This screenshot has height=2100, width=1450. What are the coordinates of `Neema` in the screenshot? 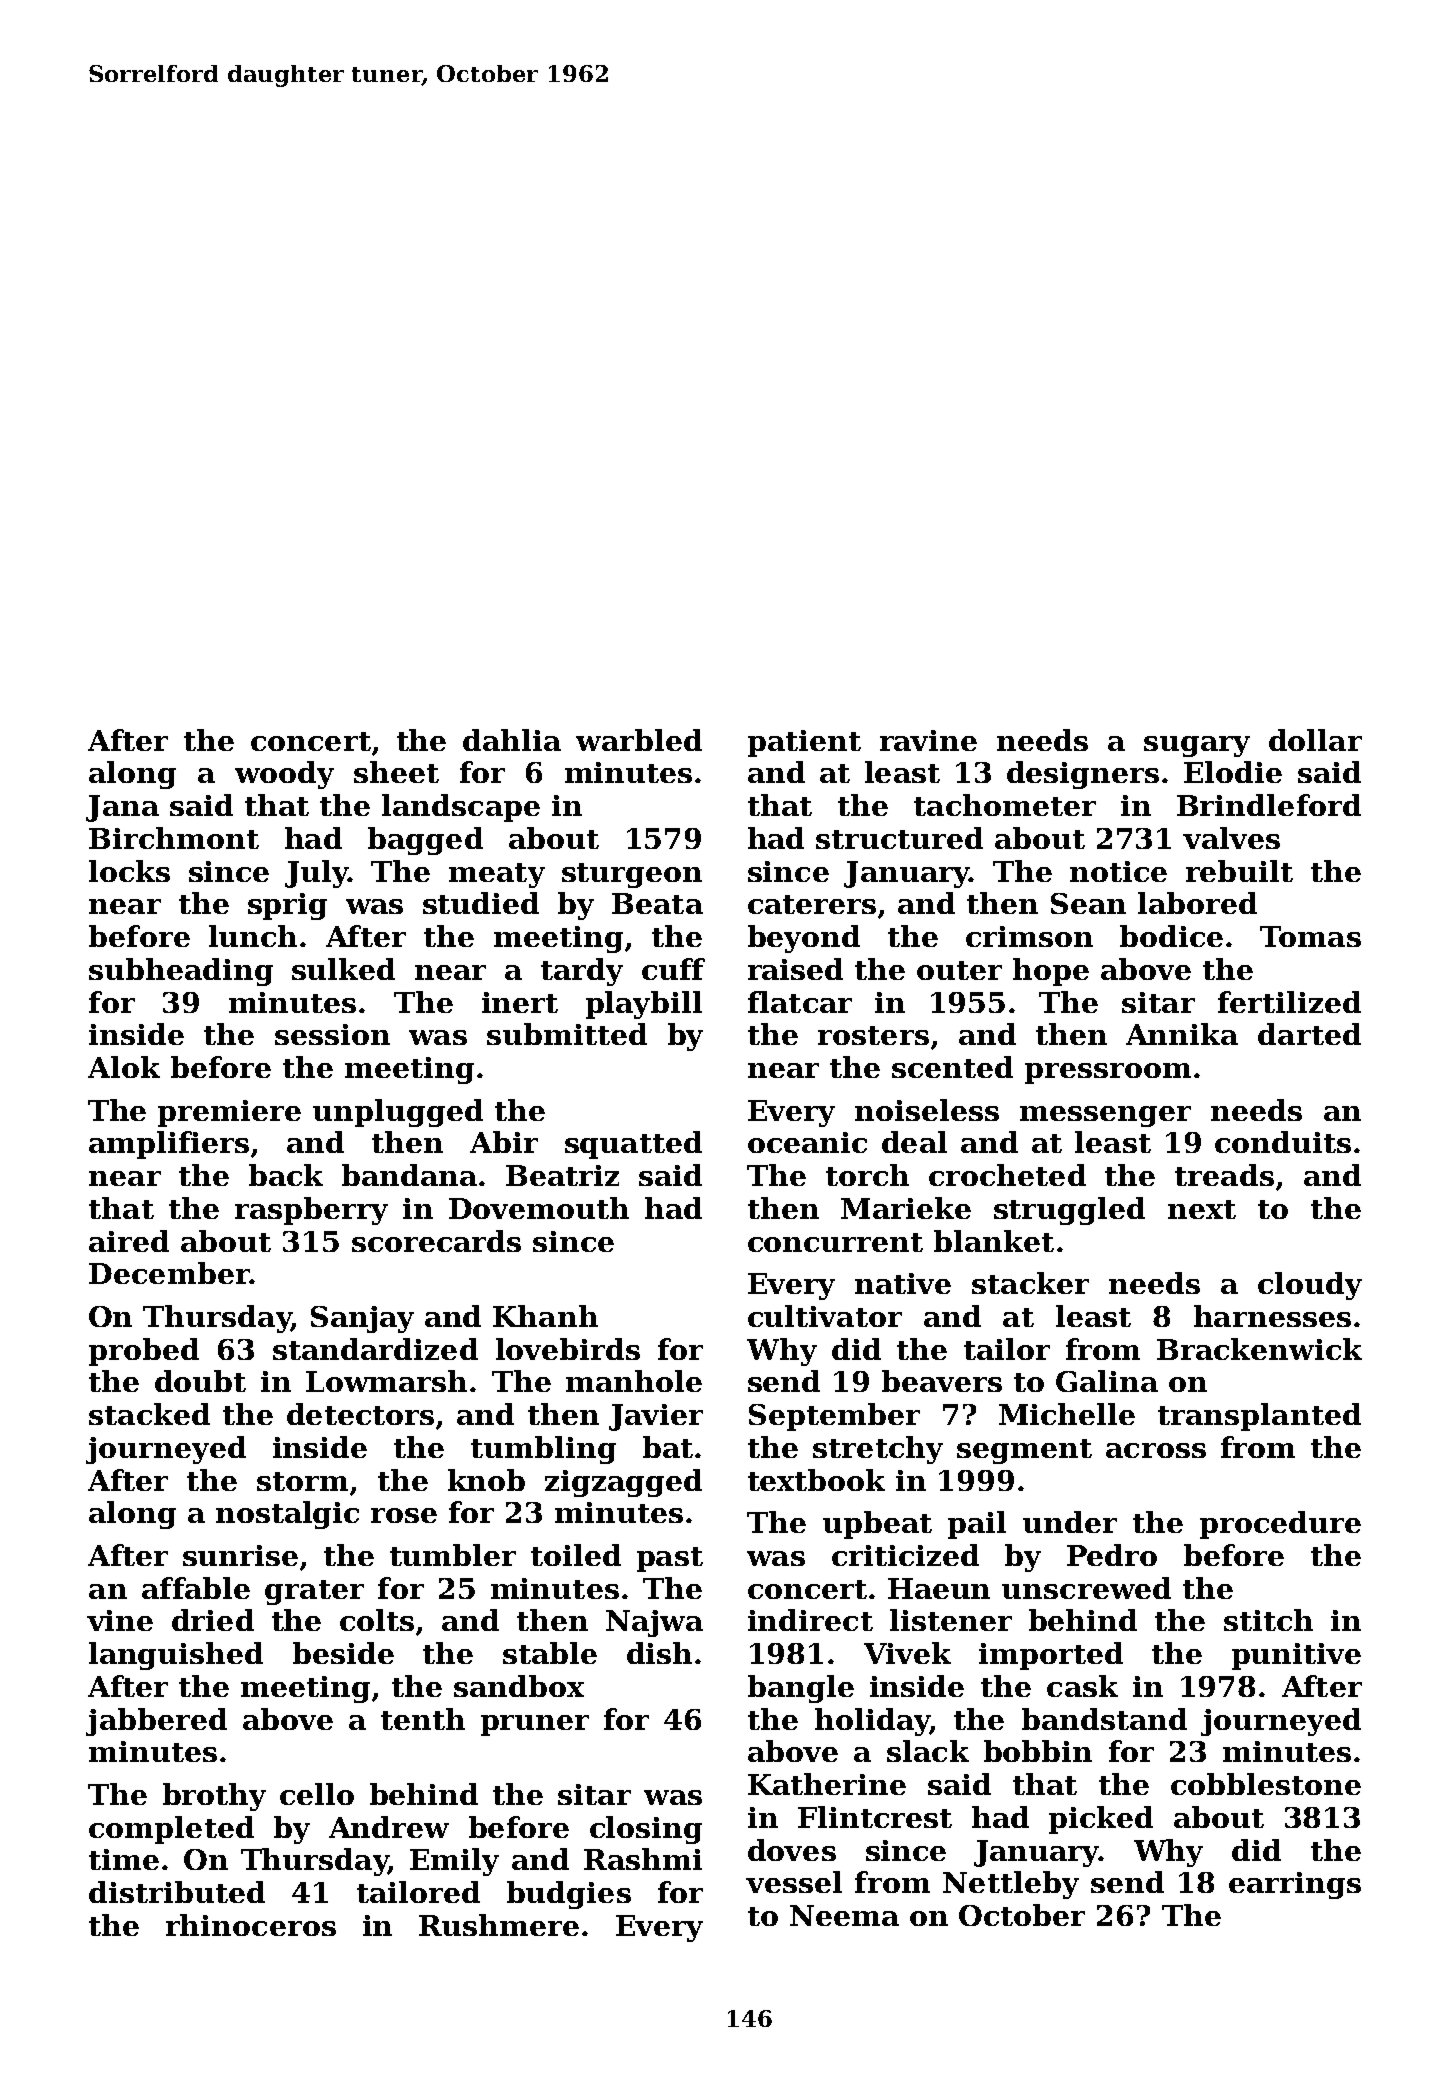 It's located at (844, 1915).
